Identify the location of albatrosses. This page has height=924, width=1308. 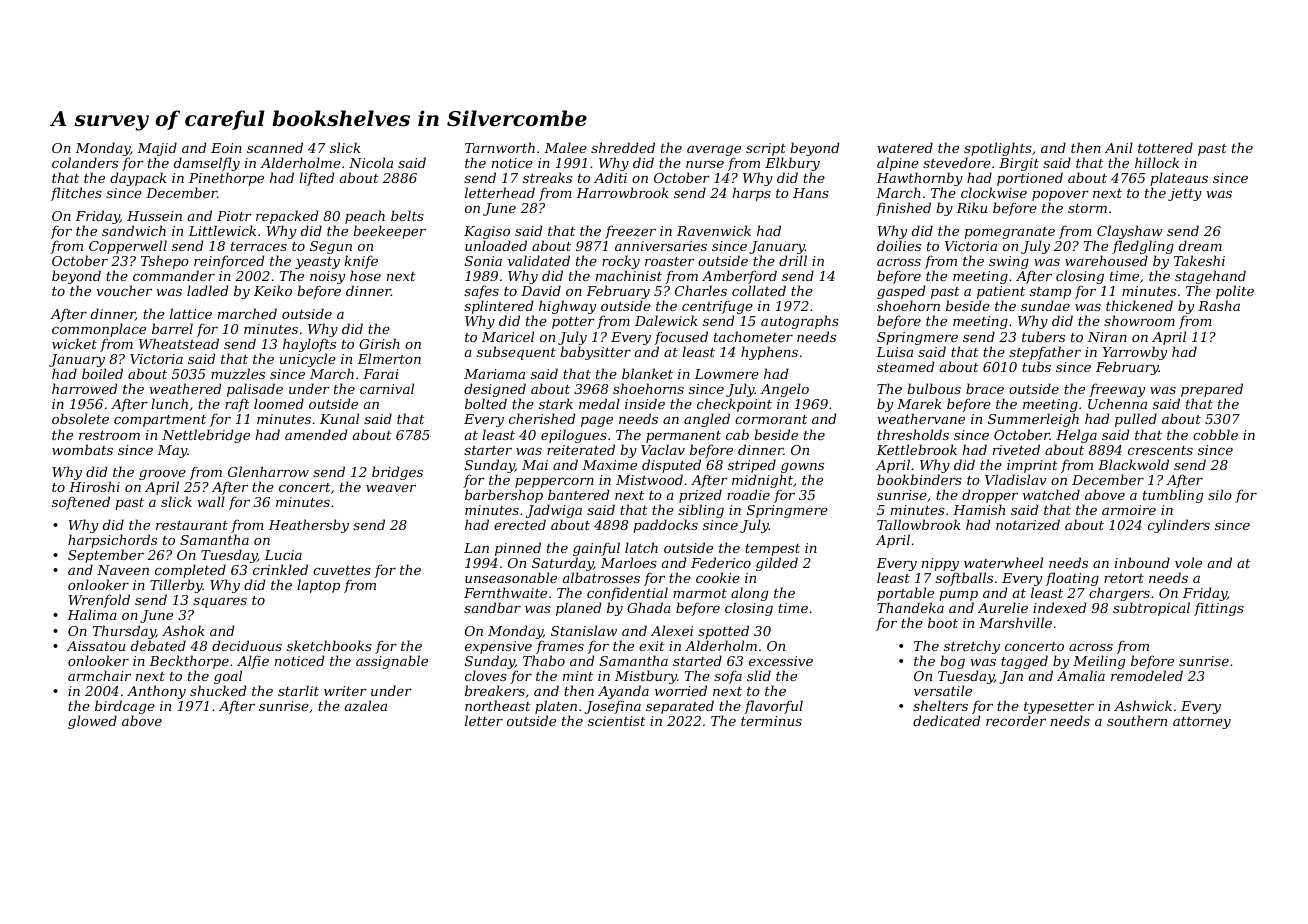
(601, 577).
